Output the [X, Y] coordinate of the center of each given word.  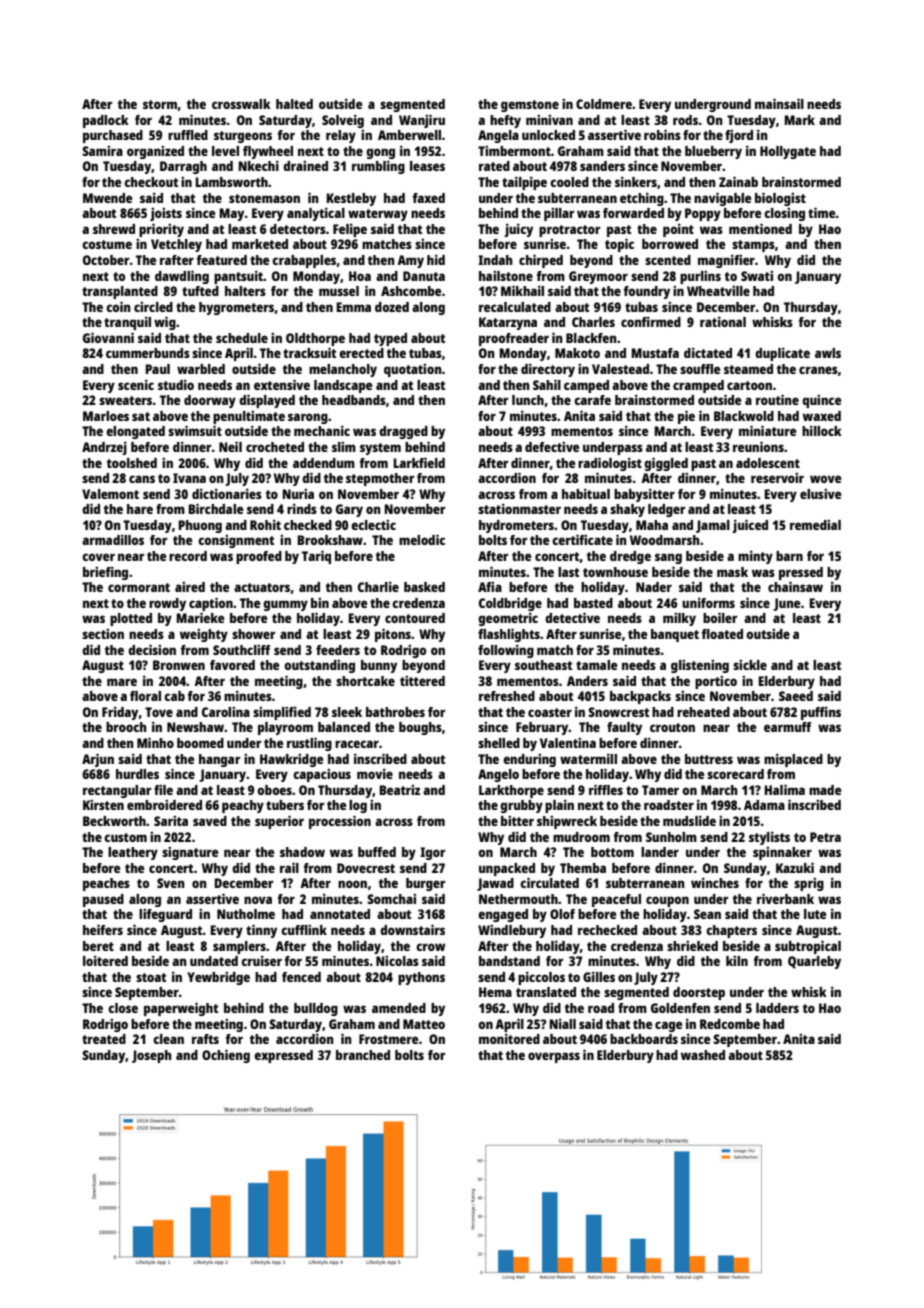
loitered [105, 960]
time [821, 212]
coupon [667, 901]
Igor [432, 853]
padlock [106, 121]
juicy [518, 230]
